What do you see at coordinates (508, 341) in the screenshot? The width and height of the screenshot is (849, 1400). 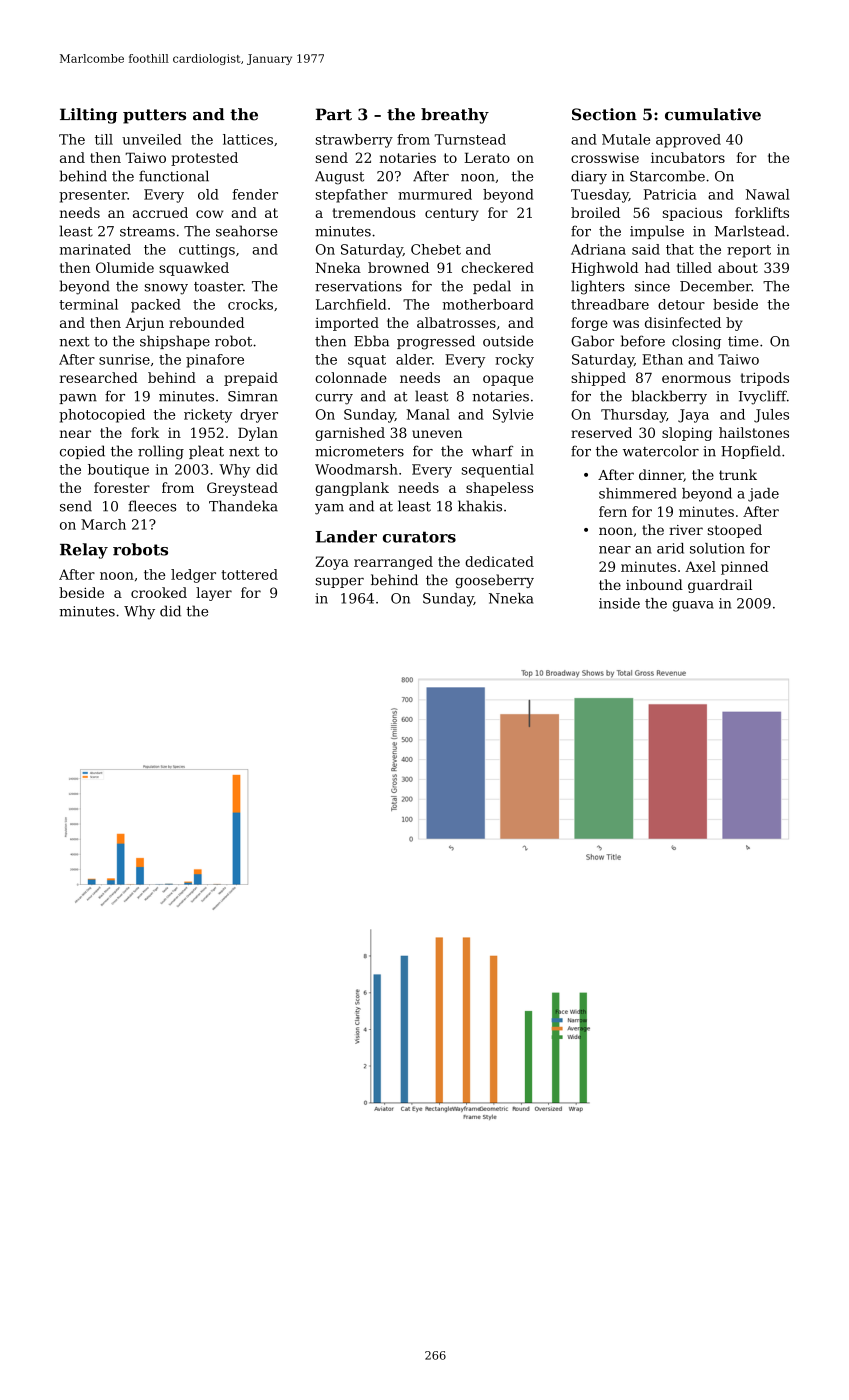 I see `outside` at bounding box center [508, 341].
